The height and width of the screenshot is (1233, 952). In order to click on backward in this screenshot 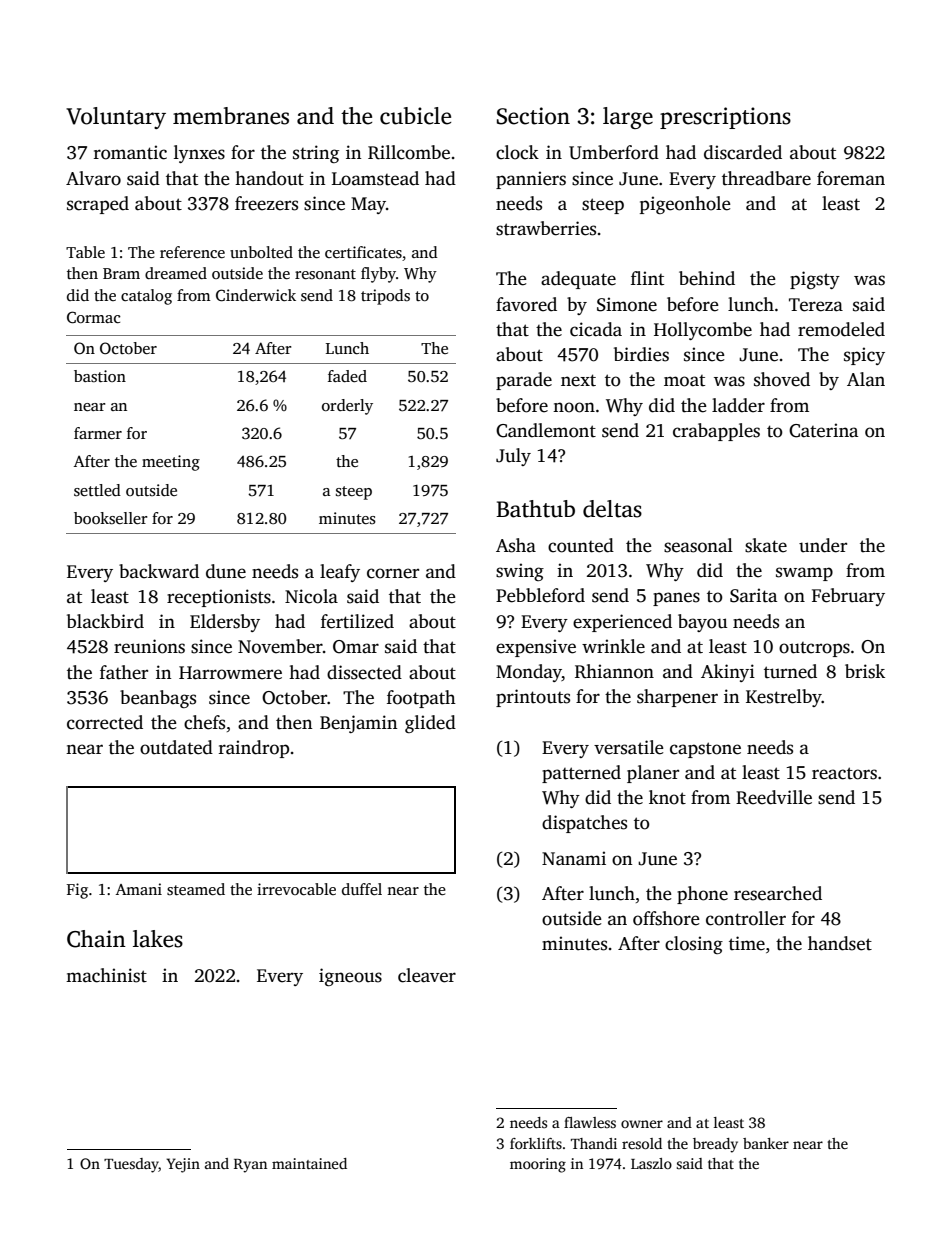, I will do `click(159, 571)`.
